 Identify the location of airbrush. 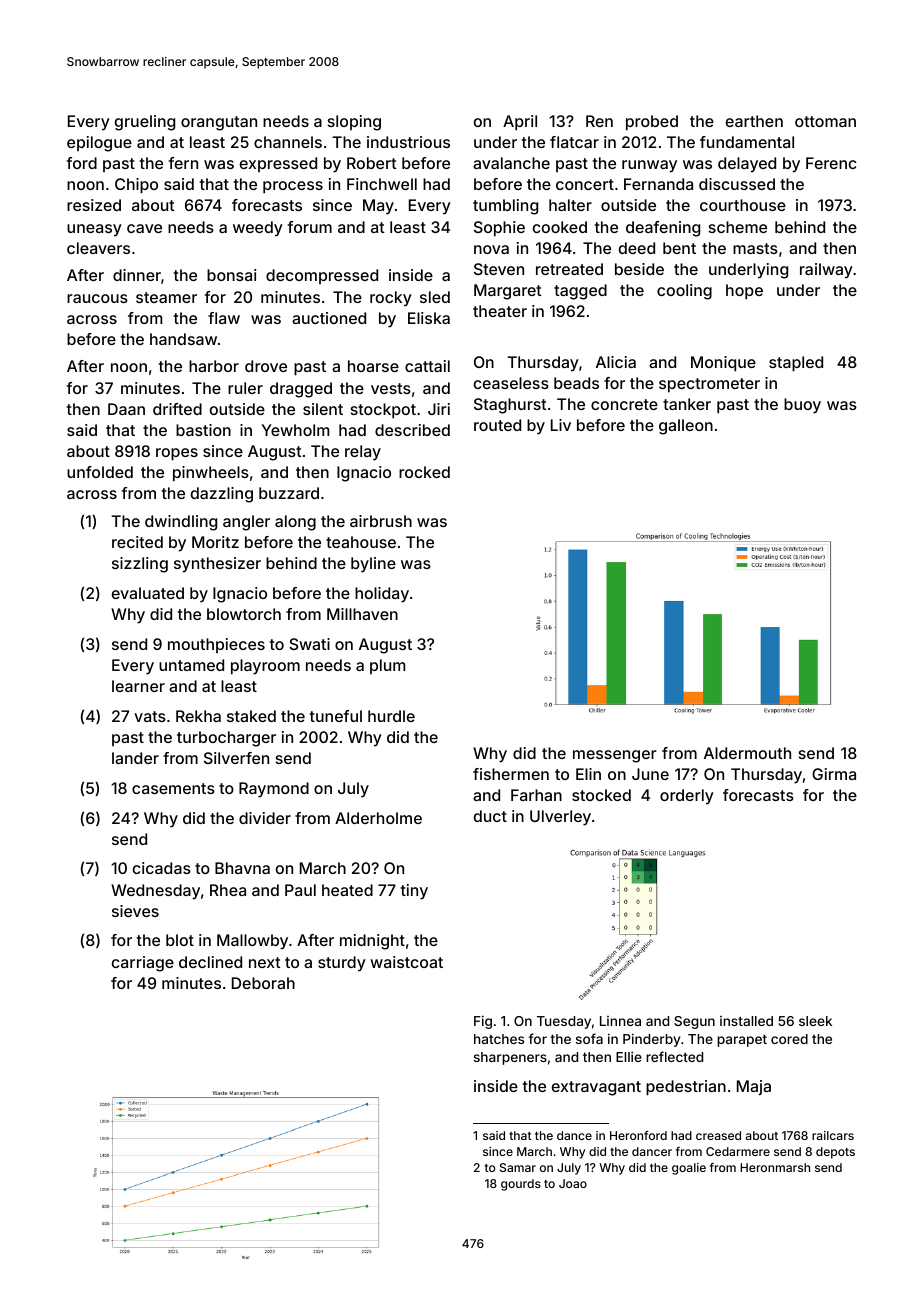
(381, 521).
